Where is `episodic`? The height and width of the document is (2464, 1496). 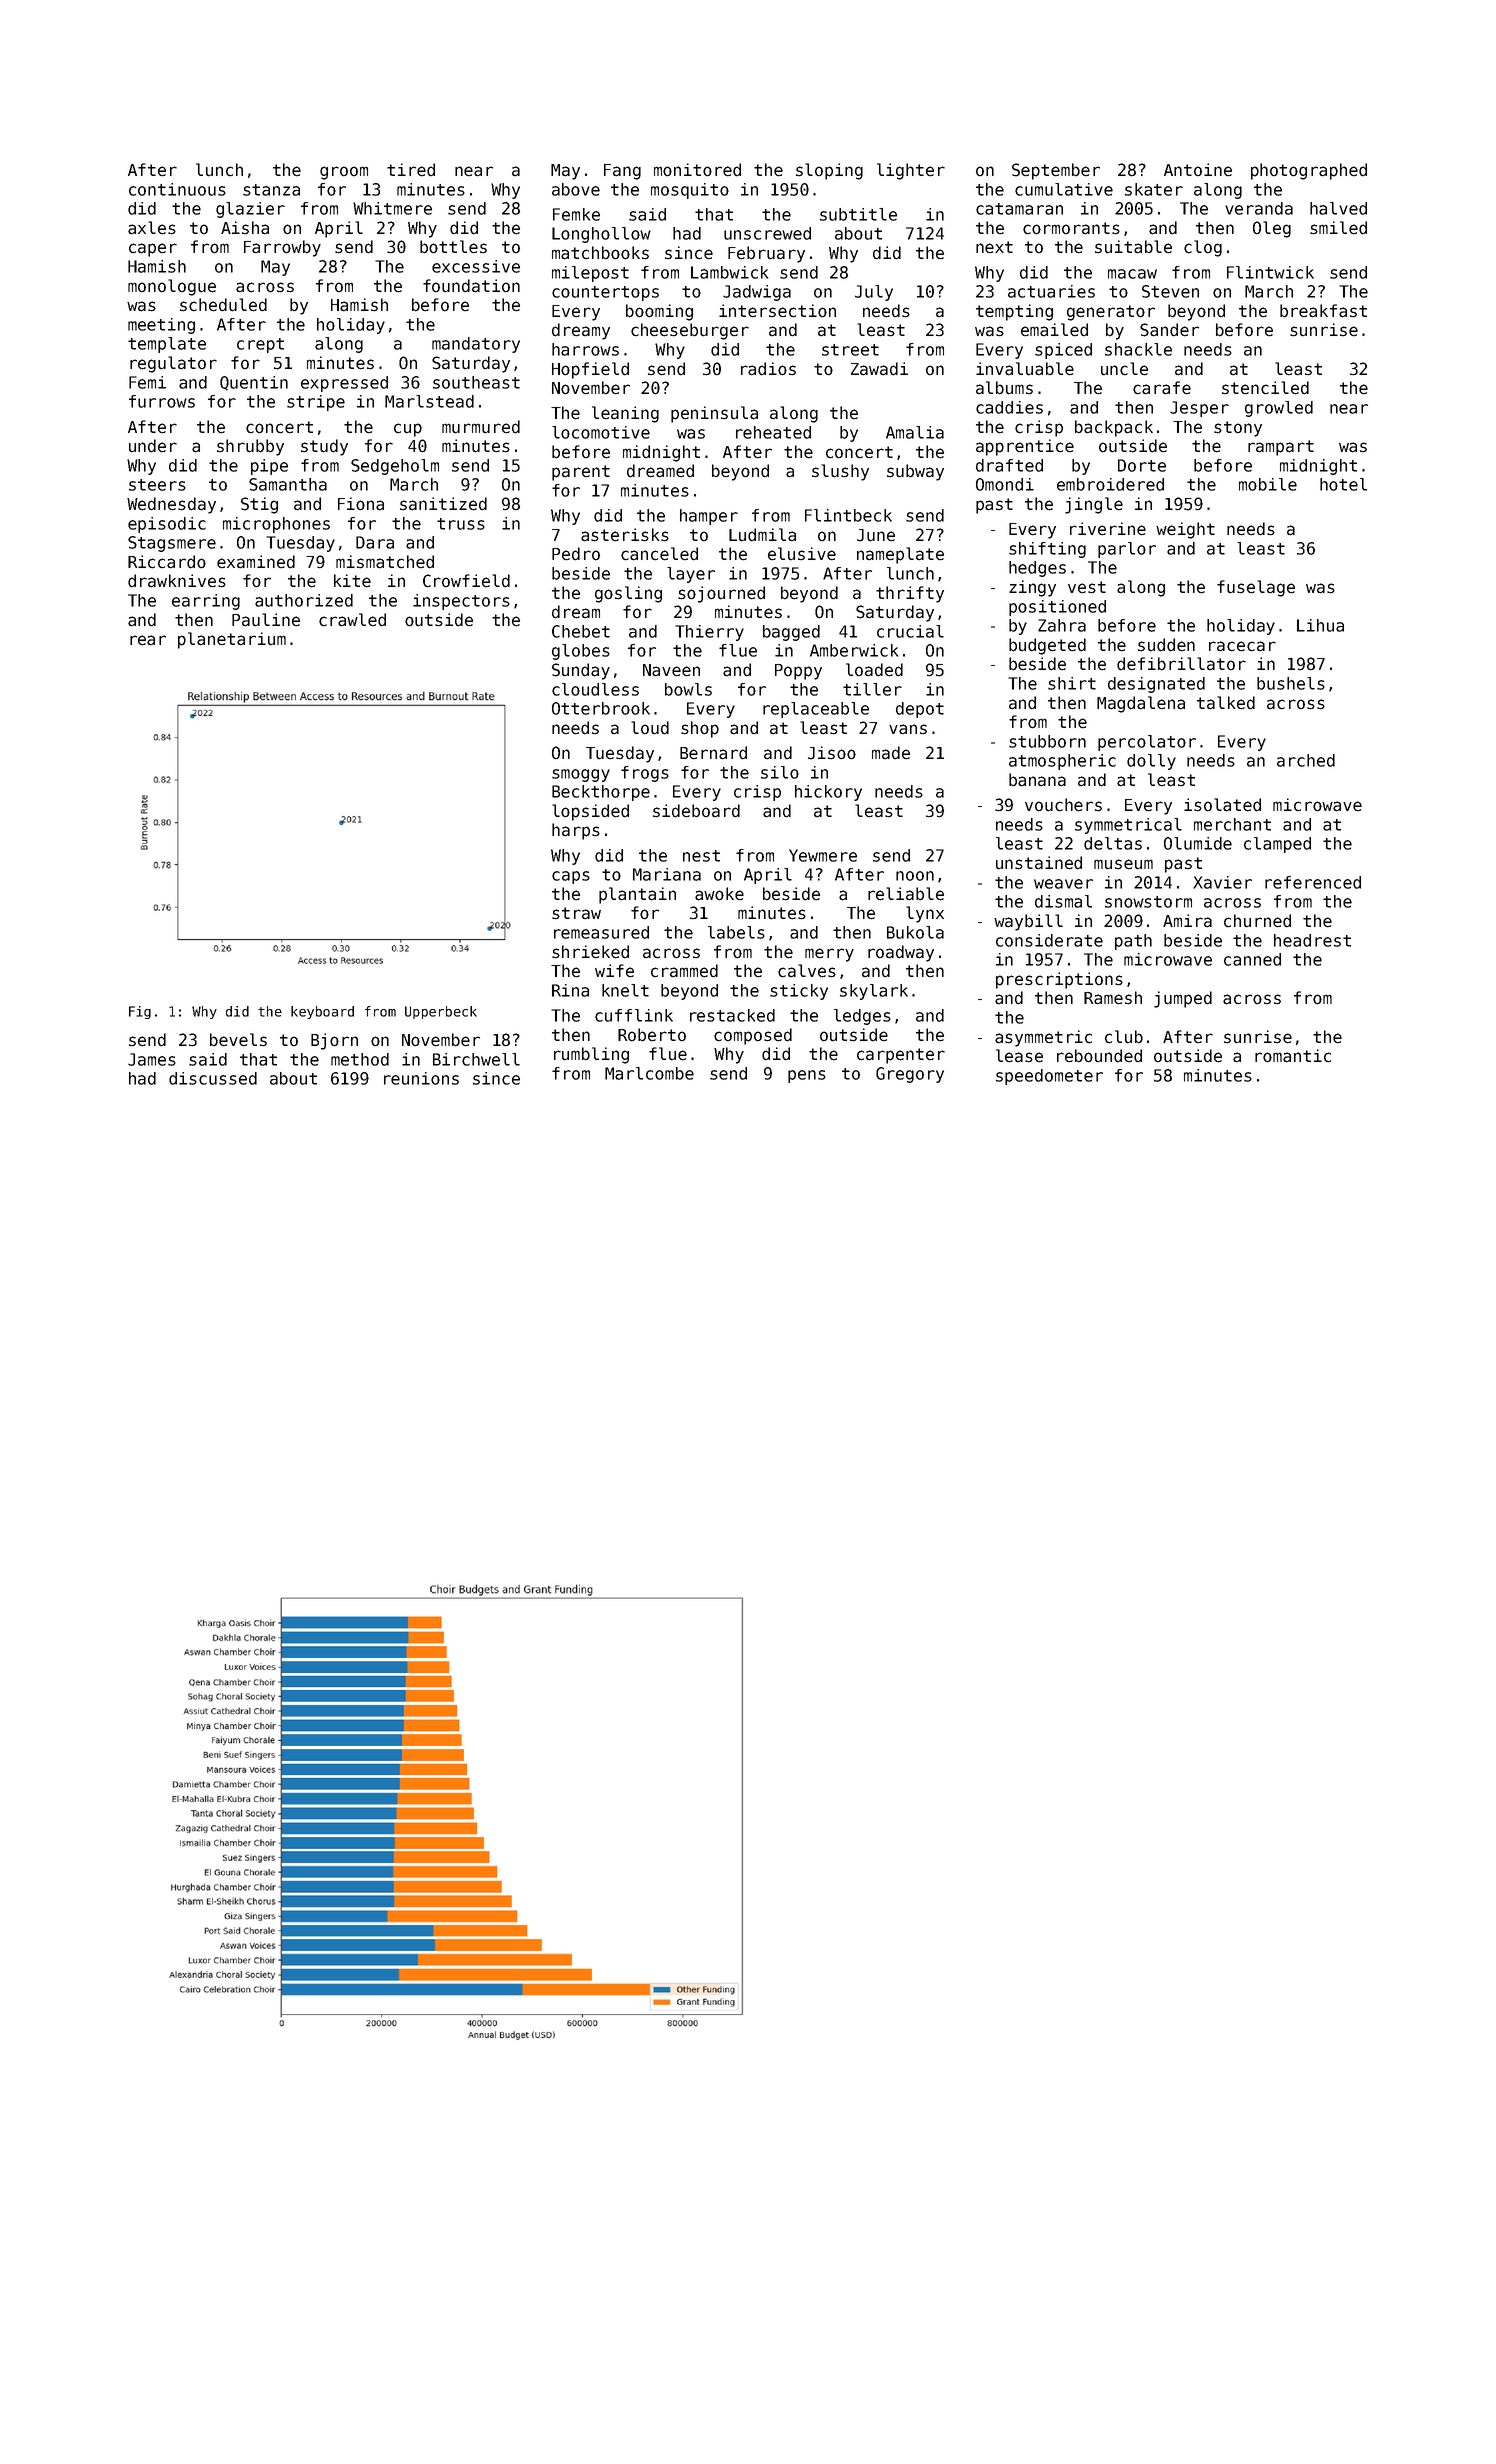 episodic is located at coordinates (167, 525).
